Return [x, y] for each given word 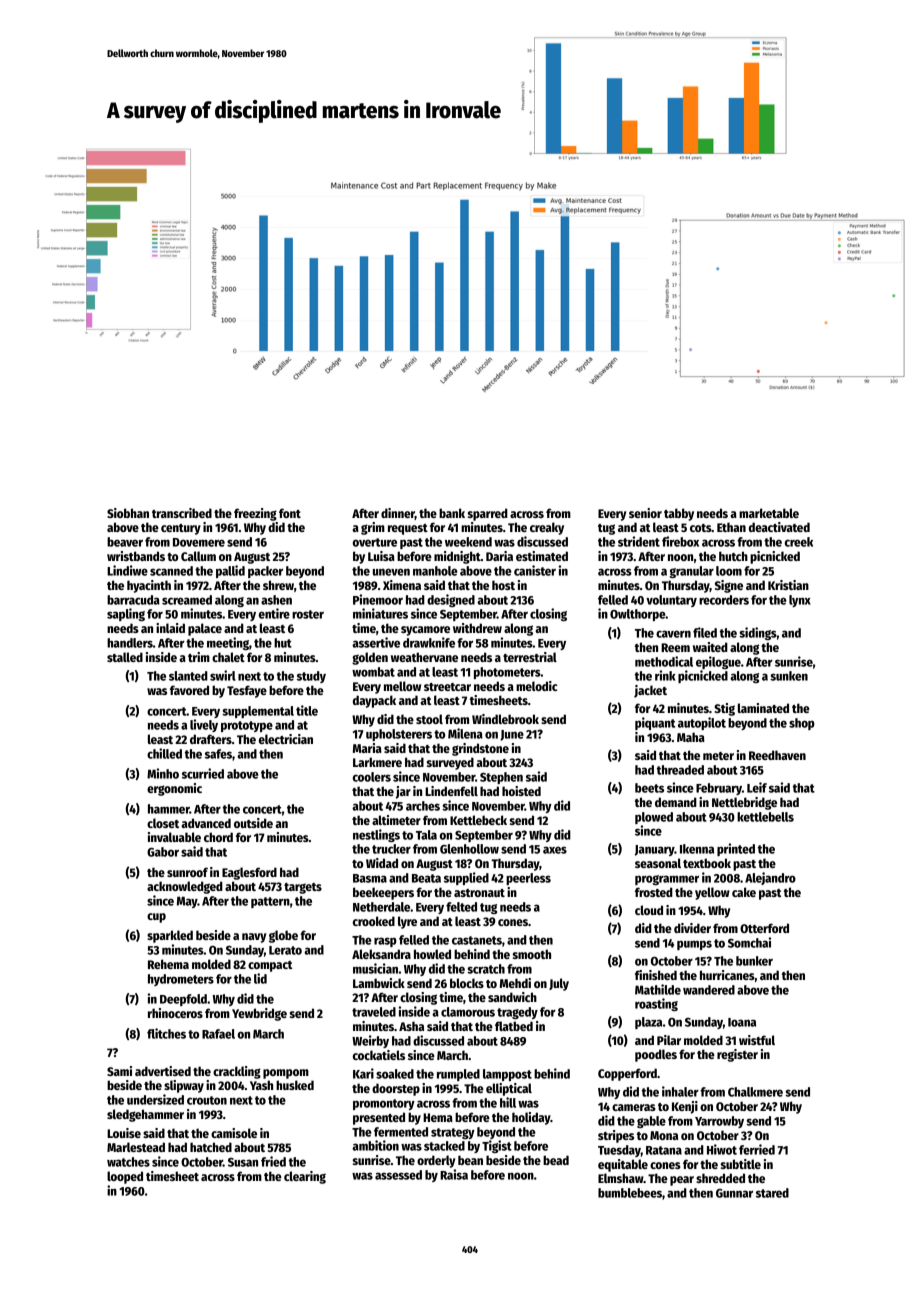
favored [189, 690]
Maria [367, 748]
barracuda [133, 600]
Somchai [749, 942]
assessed [398, 1175]
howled [432, 954]
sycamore [425, 631]
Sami [119, 1071]
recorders [724, 600]
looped [125, 1177]
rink [665, 675]
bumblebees [630, 1193]
